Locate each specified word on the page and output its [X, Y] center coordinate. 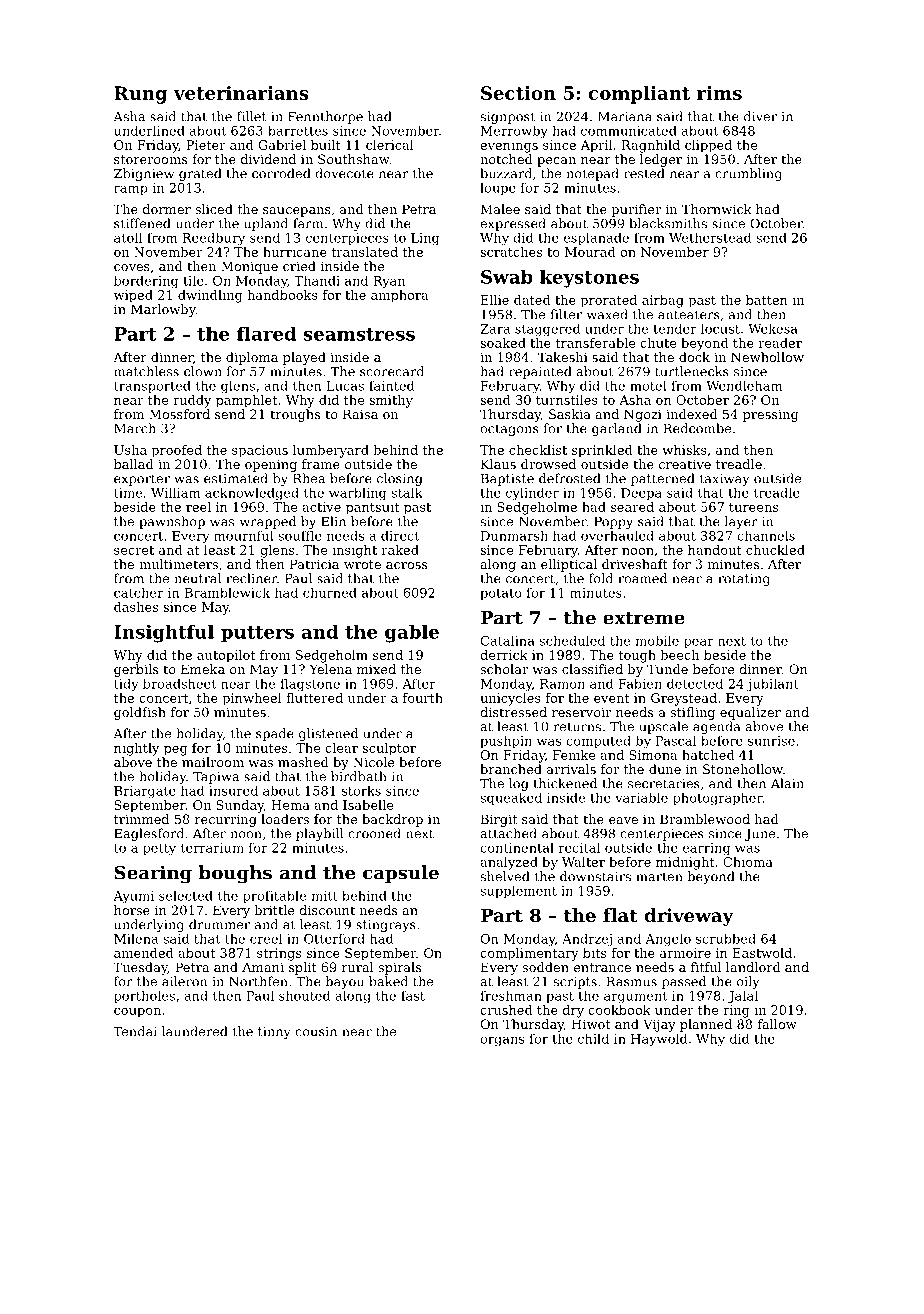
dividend [268, 159]
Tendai [135, 1031]
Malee [500, 209]
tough [637, 656]
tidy [126, 684]
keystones [589, 278]
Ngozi [643, 415]
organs [502, 1041]
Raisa [360, 414]
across [406, 565]
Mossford [179, 414]
